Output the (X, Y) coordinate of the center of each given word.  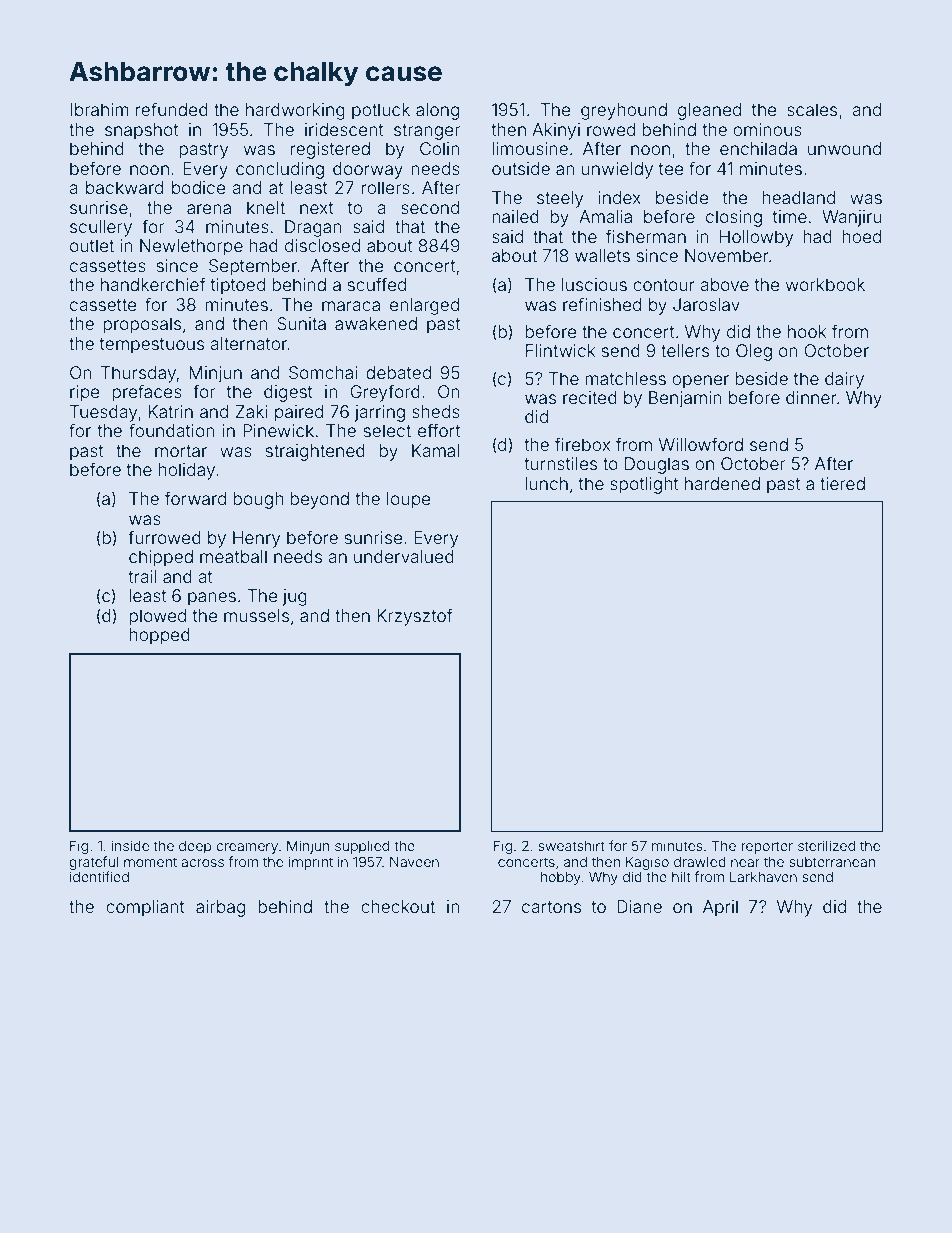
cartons (551, 907)
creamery (247, 848)
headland (798, 197)
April (720, 908)
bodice (199, 187)
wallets (602, 255)
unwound (844, 148)
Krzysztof (415, 617)
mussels (256, 615)
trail (142, 576)
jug (295, 597)
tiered (842, 483)
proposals (142, 325)
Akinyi (556, 131)
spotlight (644, 485)
